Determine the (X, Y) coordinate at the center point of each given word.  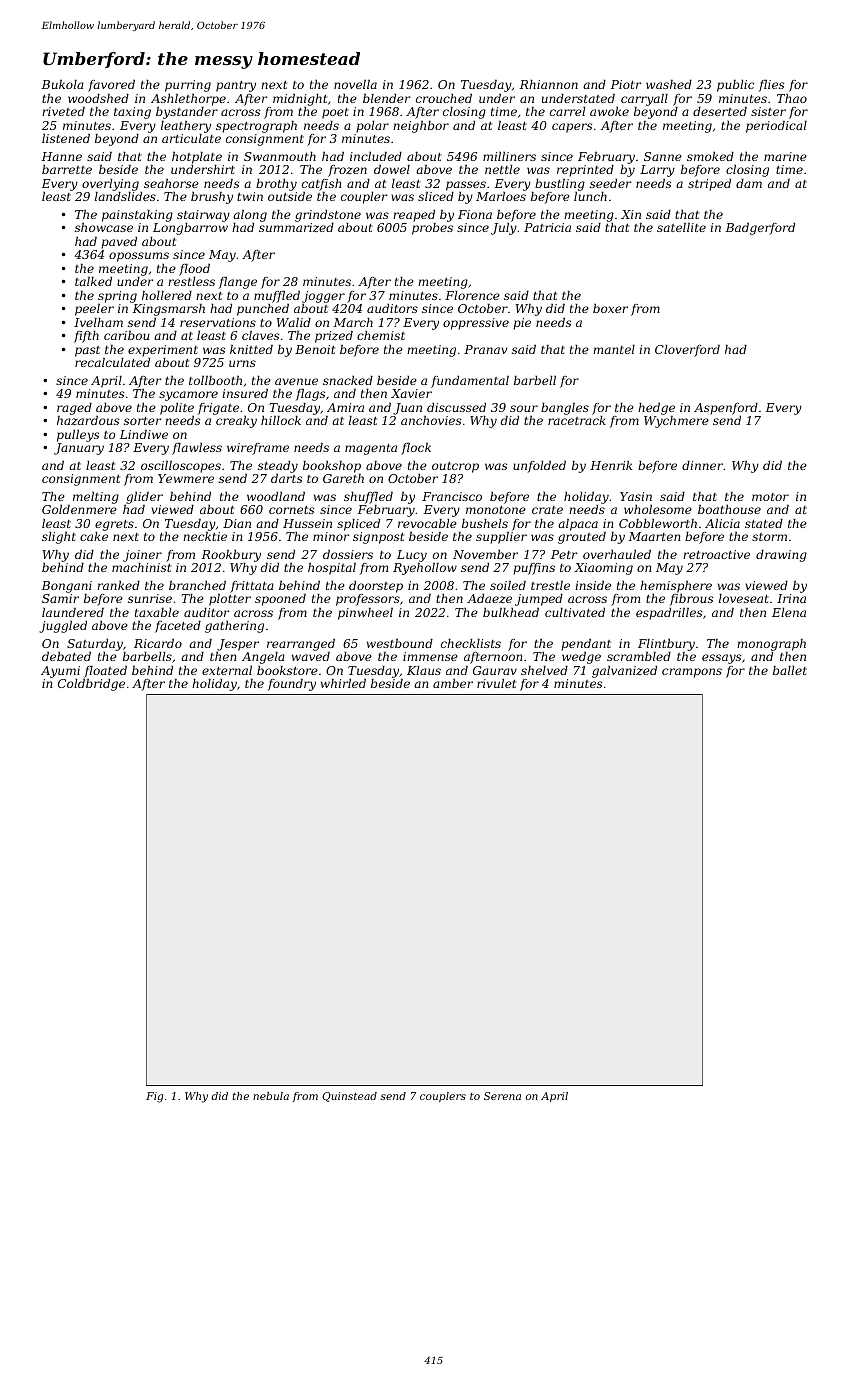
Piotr (626, 84)
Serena (502, 1096)
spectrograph (256, 127)
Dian (237, 523)
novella (355, 84)
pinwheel (365, 614)
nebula (271, 1096)
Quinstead (349, 1097)
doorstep (376, 587)
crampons (692, 673)
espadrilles (669, 614)
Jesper (238, 645)
